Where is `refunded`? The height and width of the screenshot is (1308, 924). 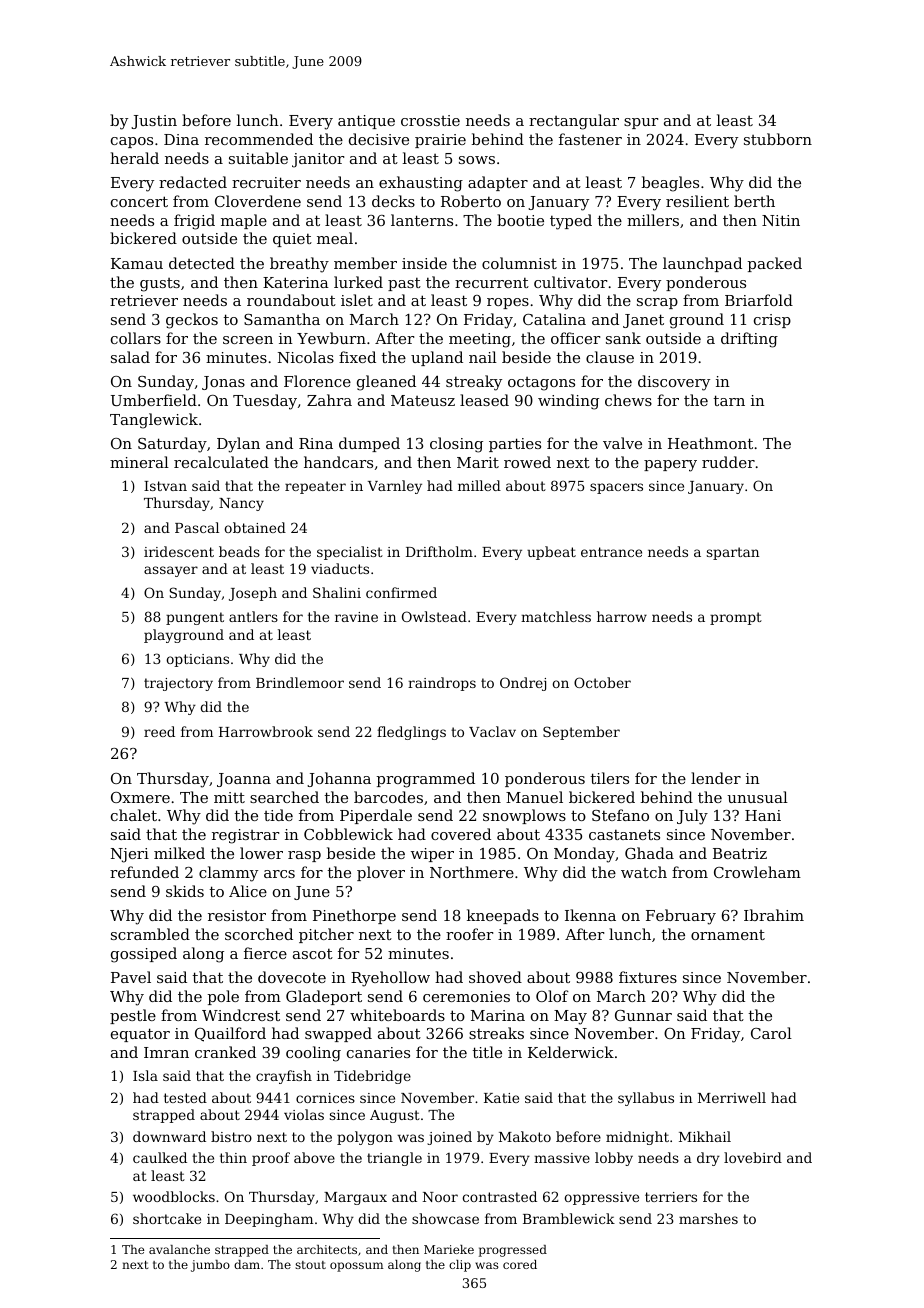 refunded is located at coordinates (144, 872).
